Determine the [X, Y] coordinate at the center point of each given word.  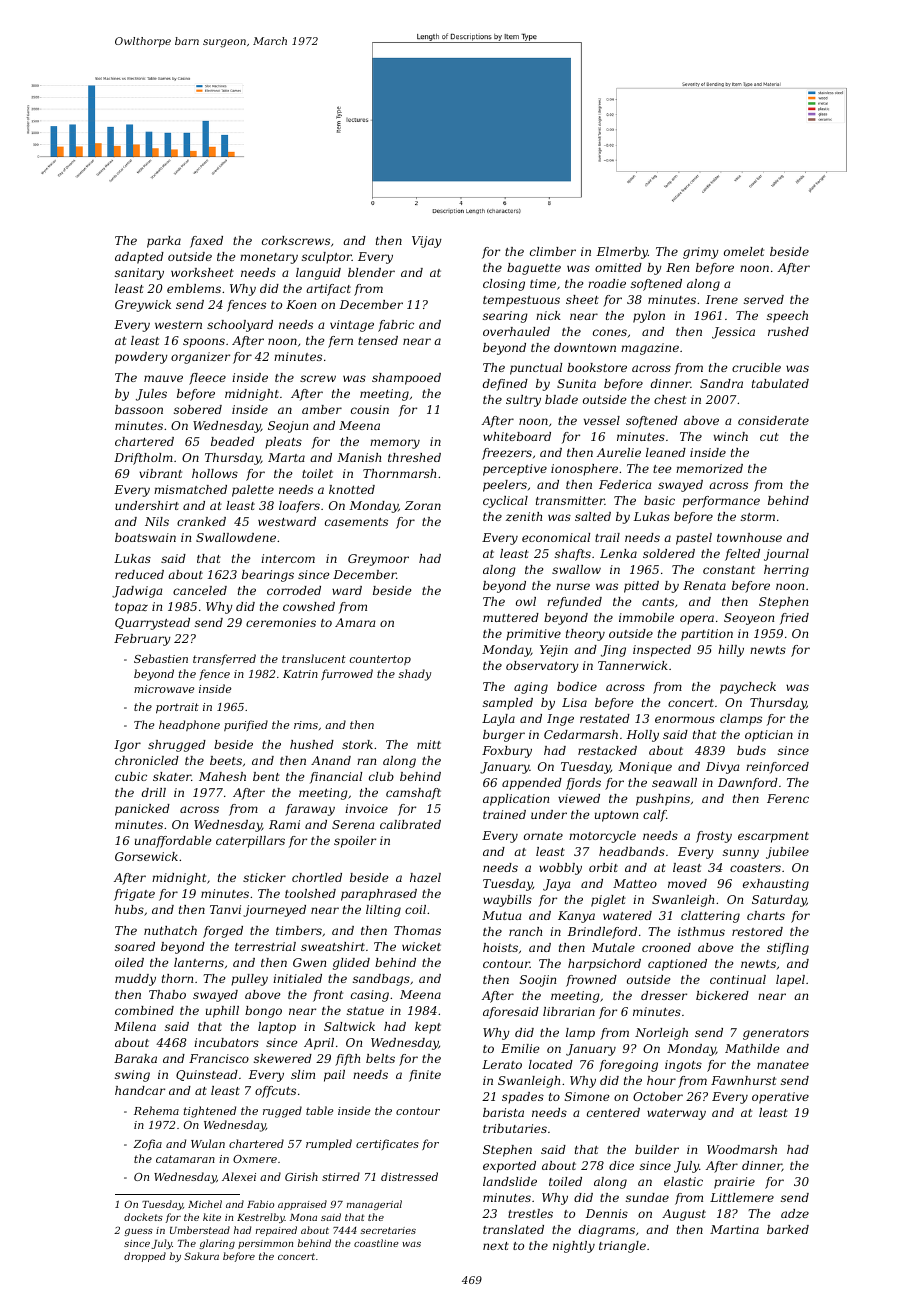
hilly [731, 651]
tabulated [780, 383]
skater [172, 776]
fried [794, 619]
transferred [224, 659]
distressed [409, 1176]
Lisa [574, 702]
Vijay [427, 242]
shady [415, 675]
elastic [683, 1181]
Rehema [156, 1110]
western [178, 325]
